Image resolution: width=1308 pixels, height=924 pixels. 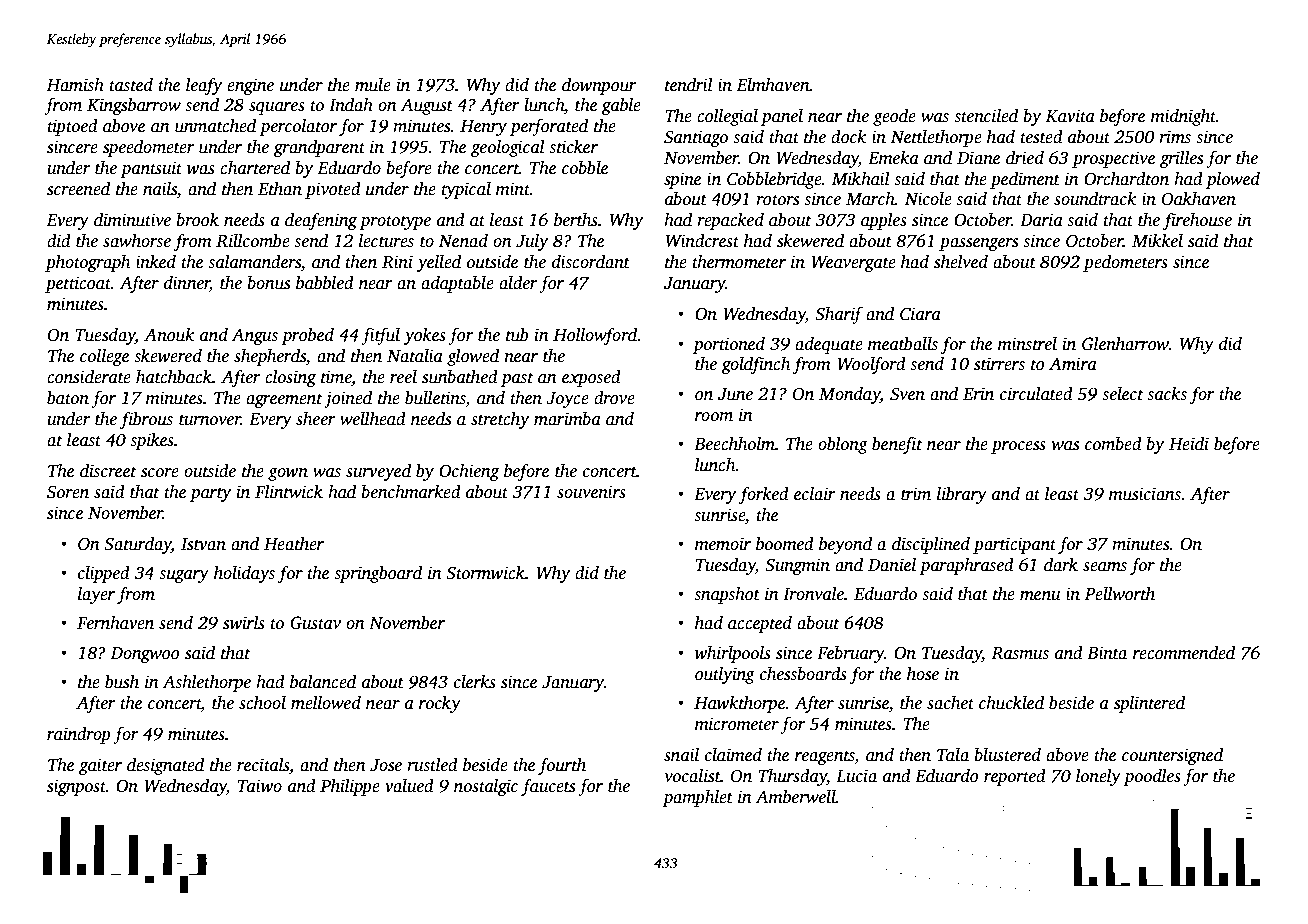 I want to click on mule, so click(x=373, y=85).
